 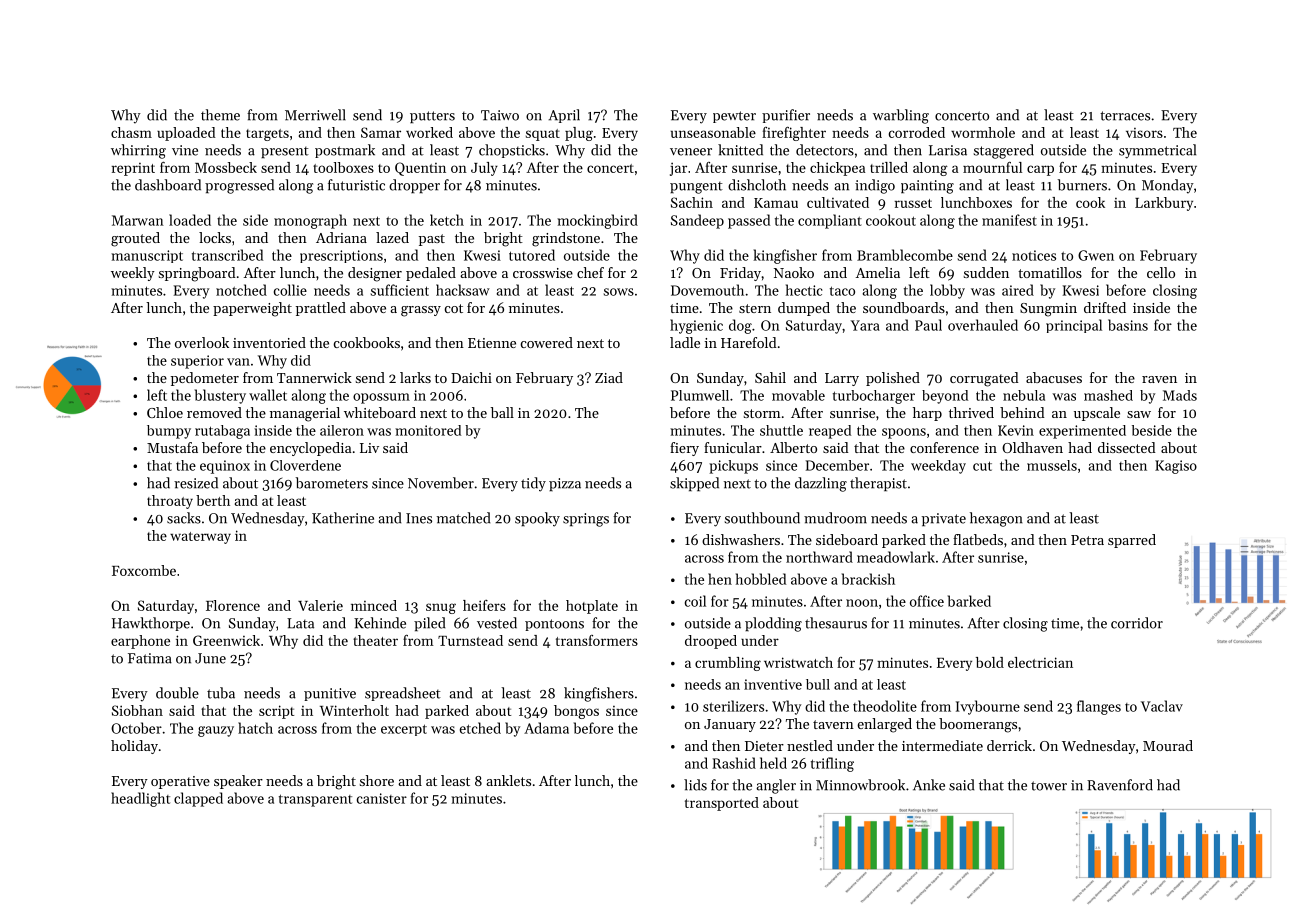 What do you see at coordinates (198, 799) in the document?
I see `clapped` at bounding box center [198, 799].
